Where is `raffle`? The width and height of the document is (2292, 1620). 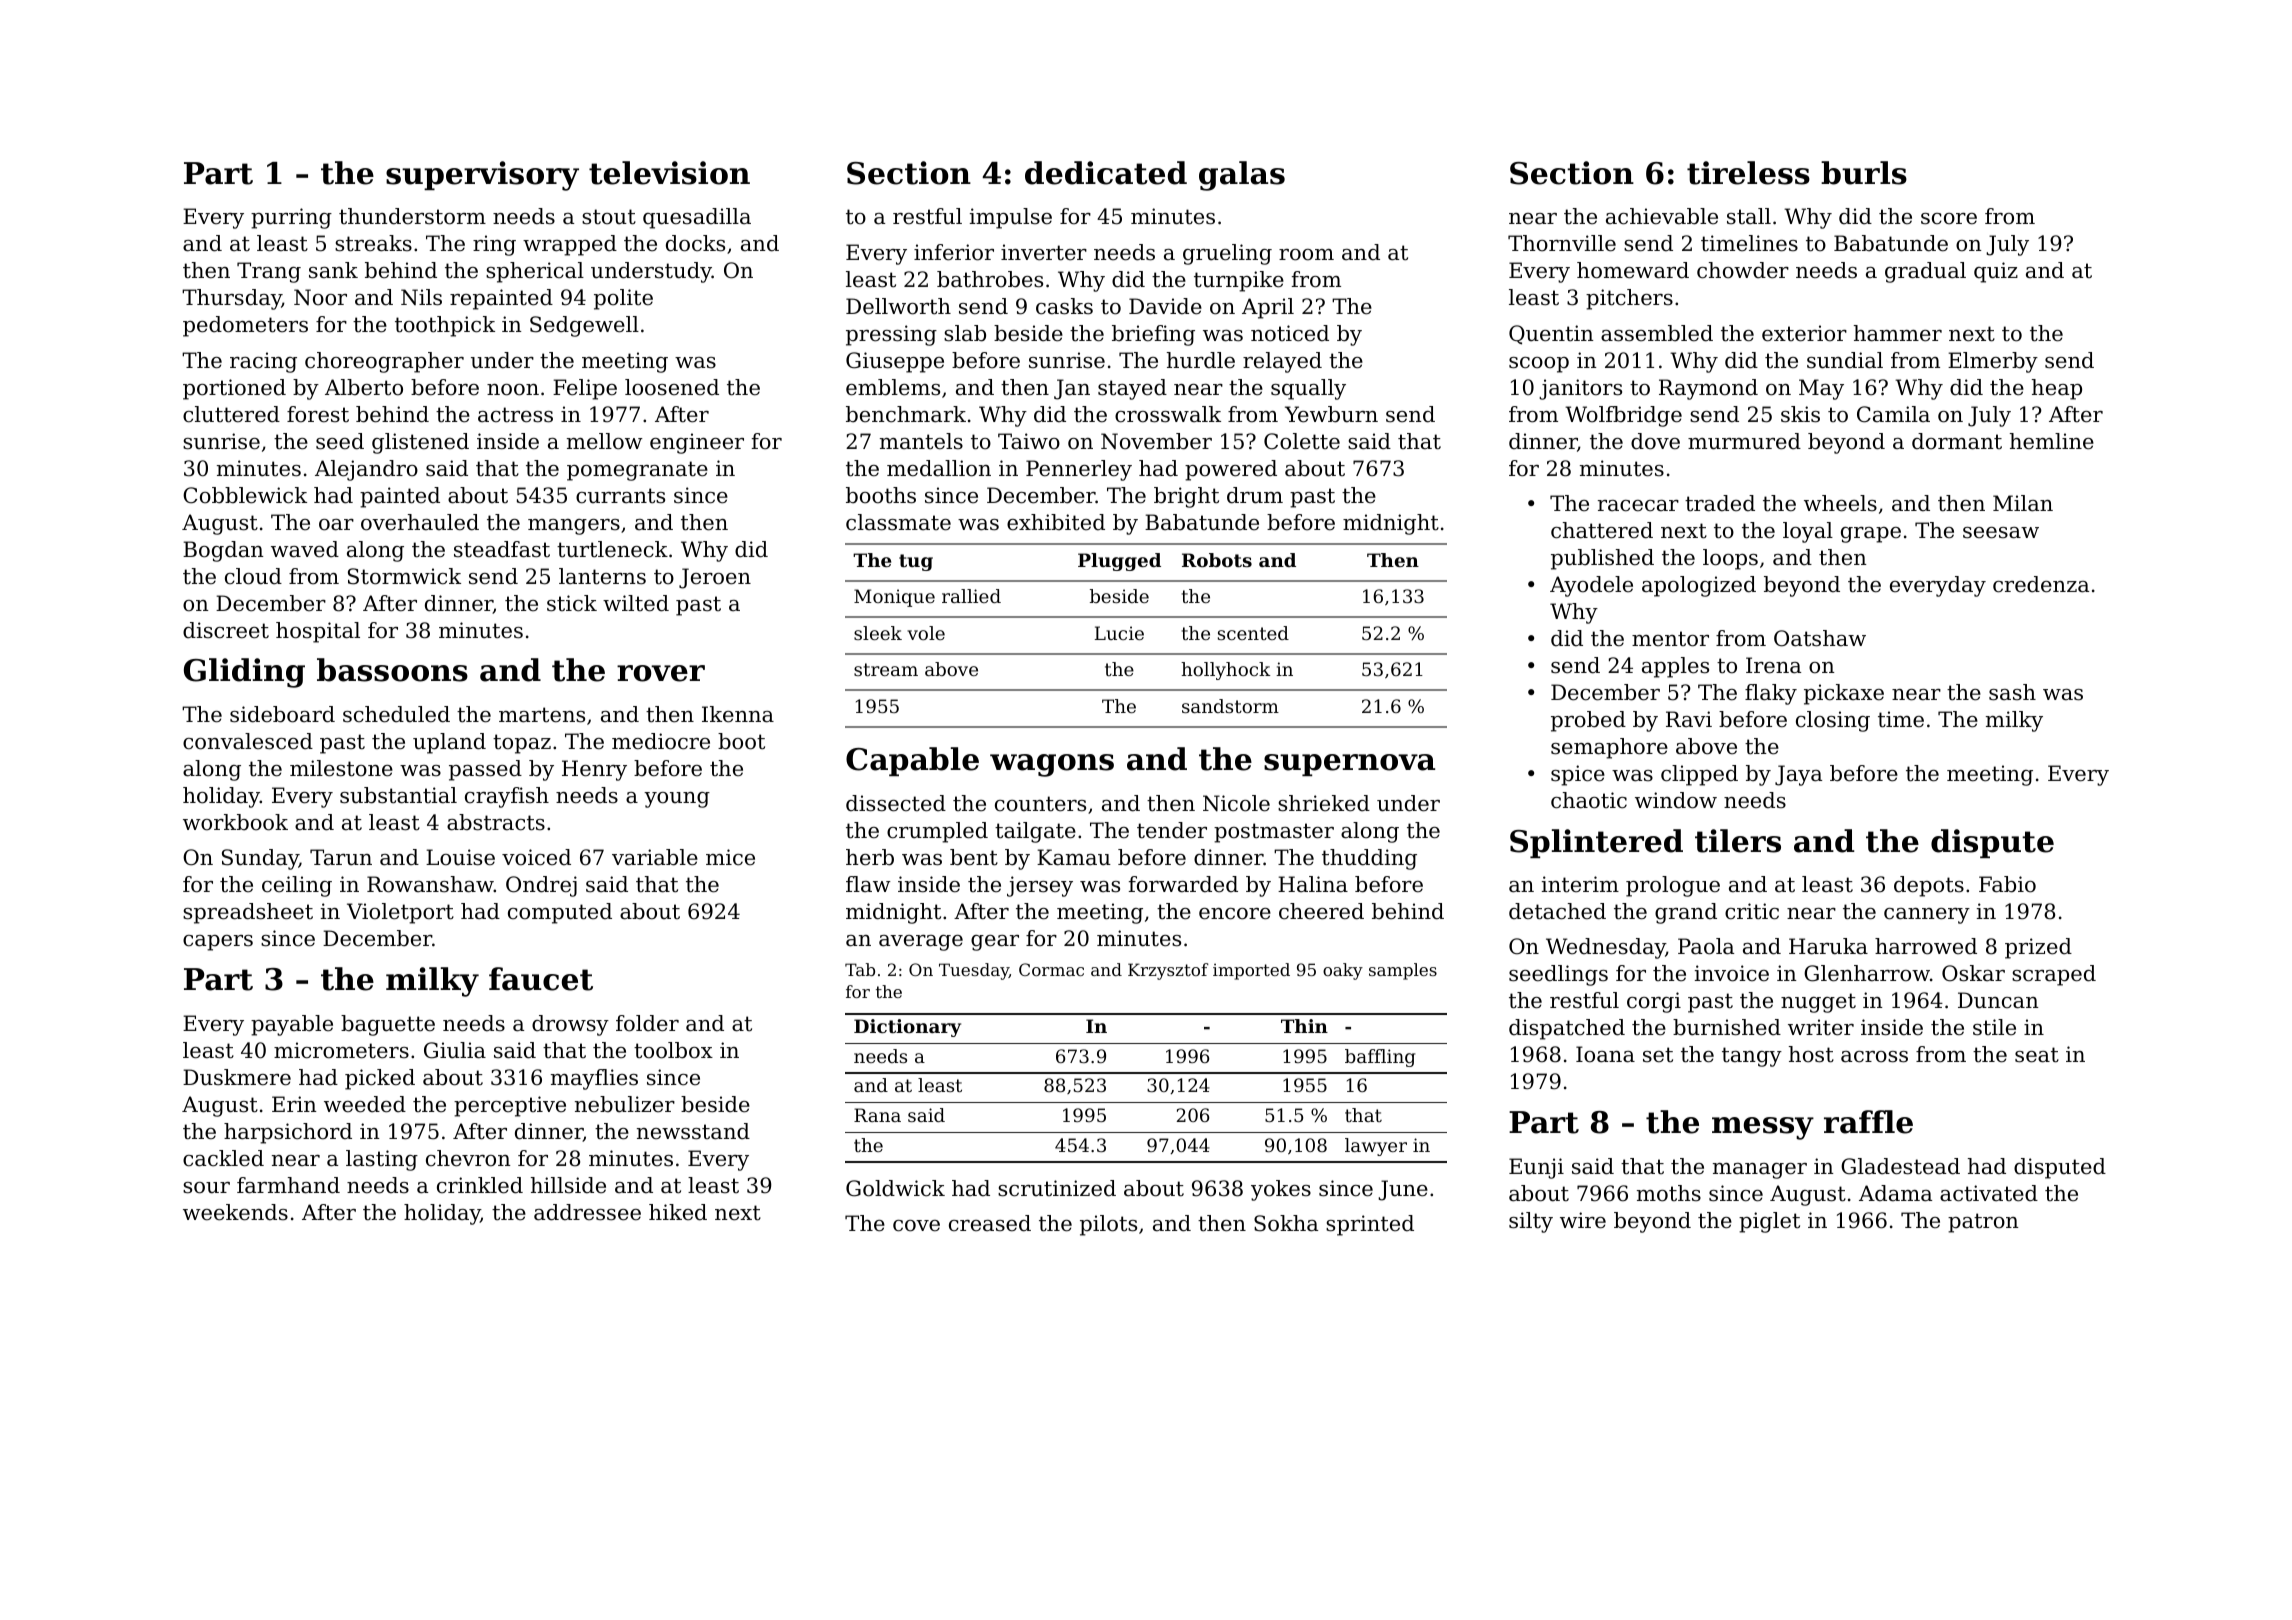
raffle is located at coordinates (1868, 1122).
